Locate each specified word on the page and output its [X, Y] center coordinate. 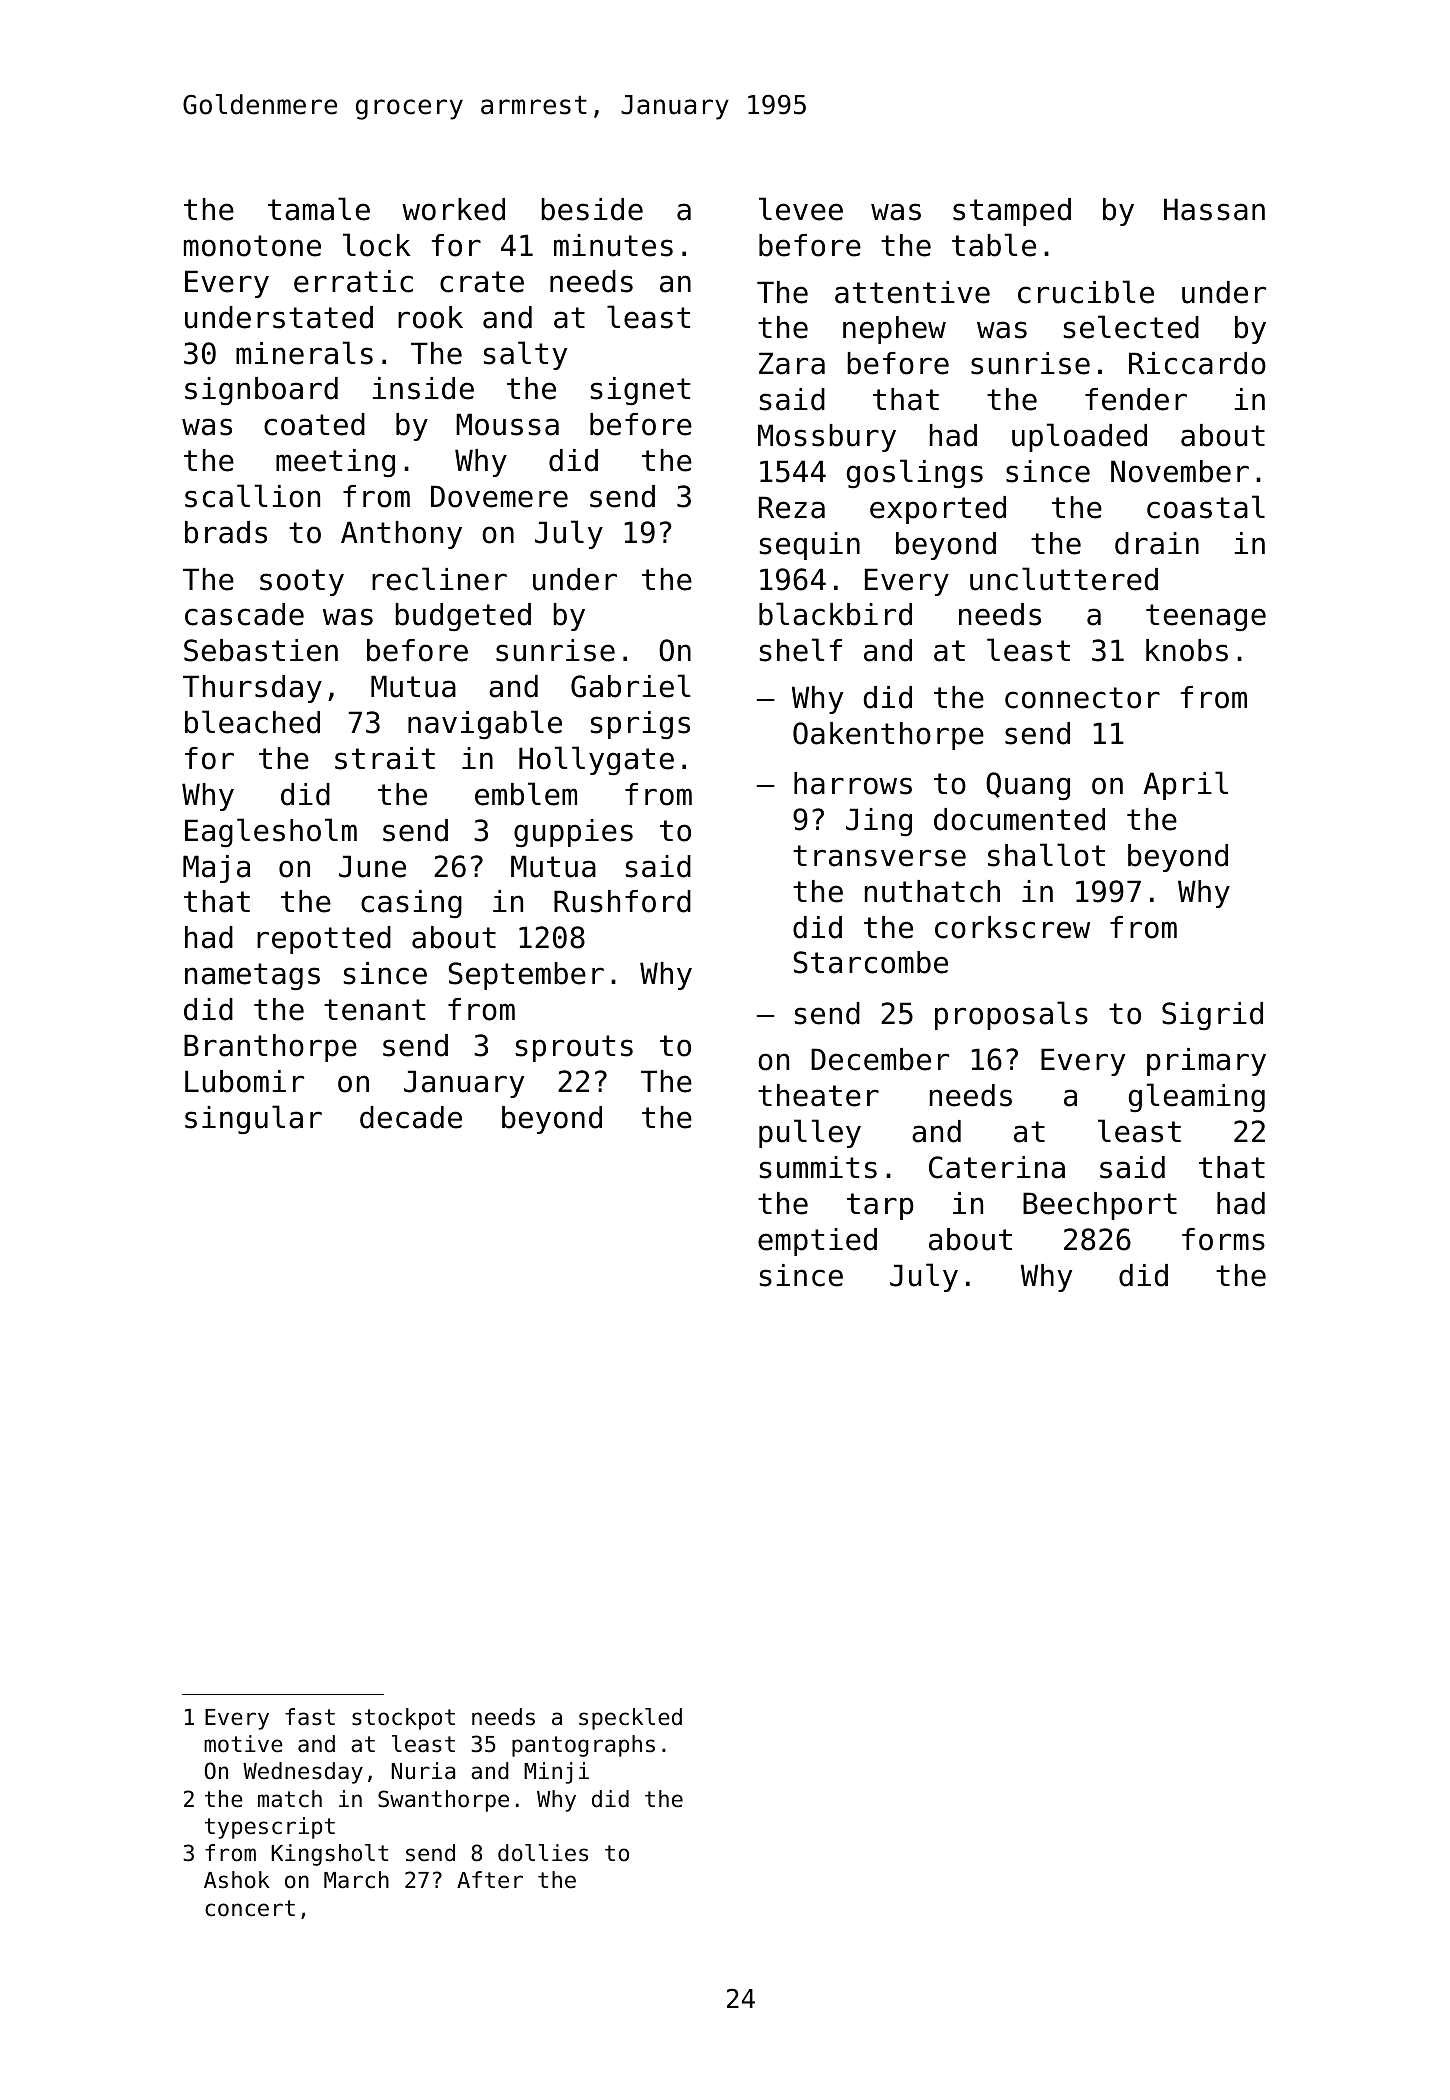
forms [1223, 1239]
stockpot [403, 1719]
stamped [1012, 212]
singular [253, 1119]
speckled [630, 1719]
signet [640, 391]
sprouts [574, 1048]
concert [250, 1908]
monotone [252, 246]
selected [1131, 327]
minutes [613, 245]
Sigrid [1212, 1016]
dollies [543, 1853]
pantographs [583, 1746]
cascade [244, 614]
